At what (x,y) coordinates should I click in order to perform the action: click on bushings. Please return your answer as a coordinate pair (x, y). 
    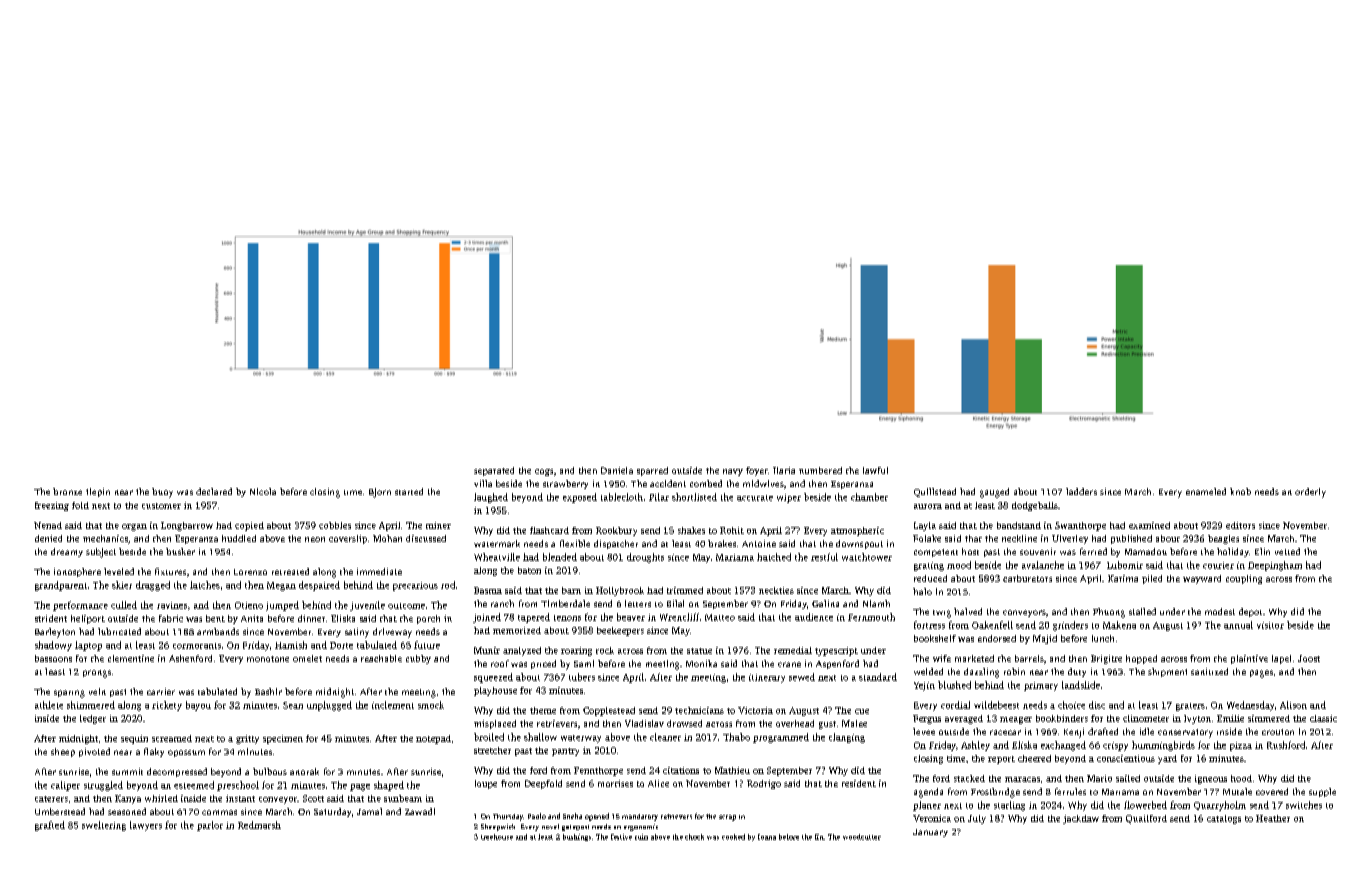
    Looking at the image, I should click on (577, 837).
